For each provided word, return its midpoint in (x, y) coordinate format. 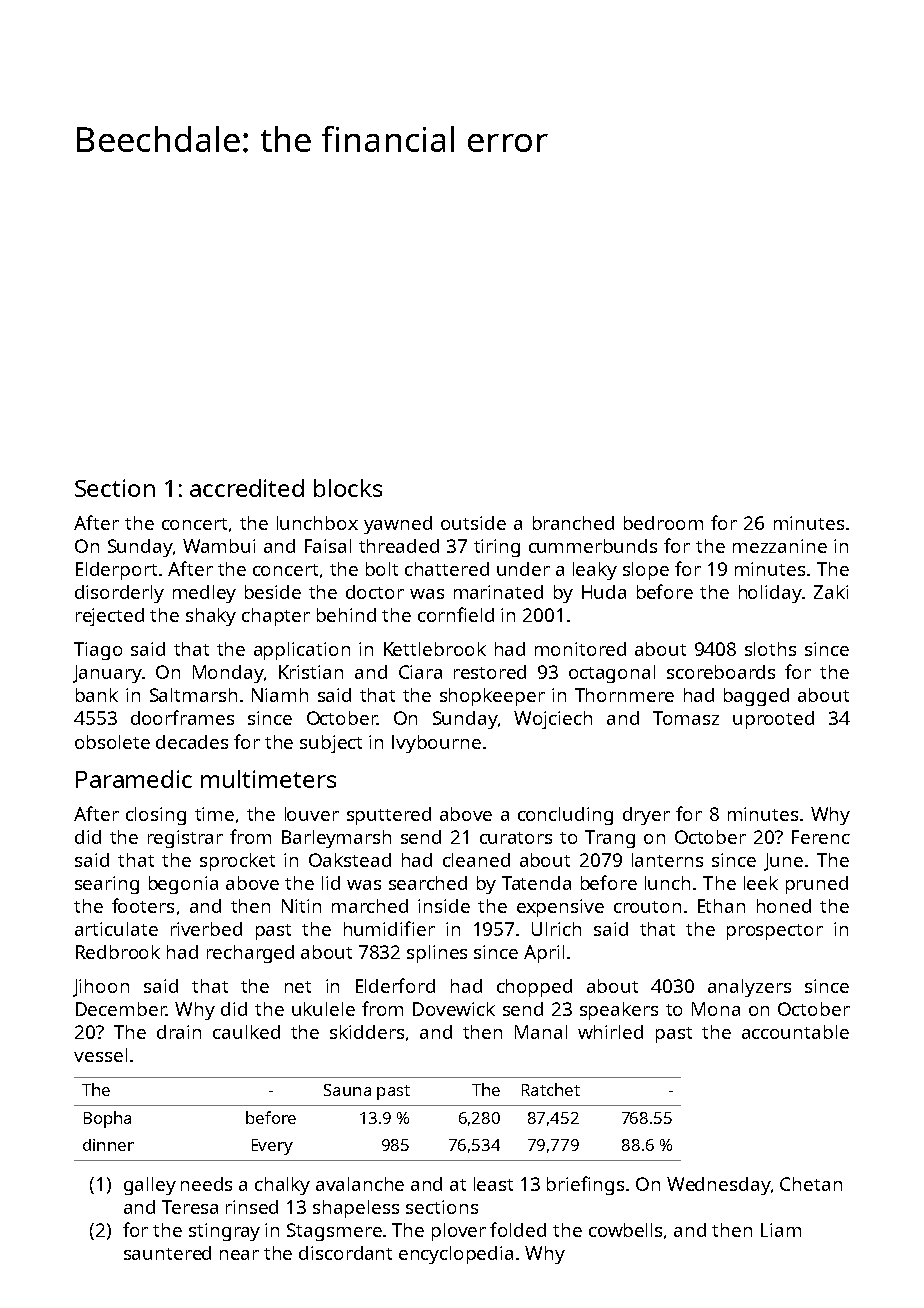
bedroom (663, 523)
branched (573, 523)
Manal (541, 1032)
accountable (795, 1032)
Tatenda (536, 883)
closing (156, 816)
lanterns (667, 860)
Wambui (219, 546)
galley (150, 1186)
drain (179, 1032)
